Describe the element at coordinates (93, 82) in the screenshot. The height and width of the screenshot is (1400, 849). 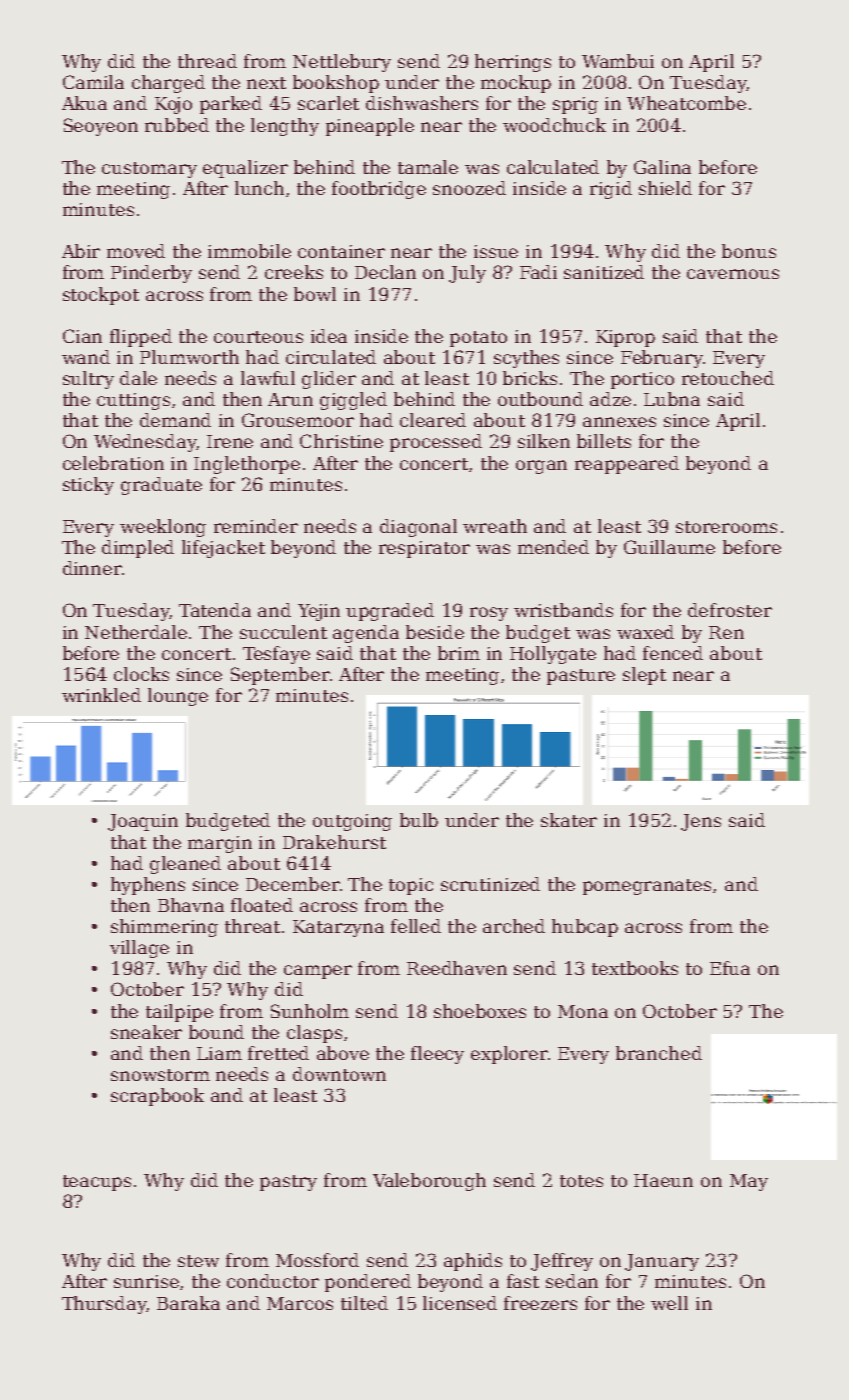
I see `Camila` at that location.
